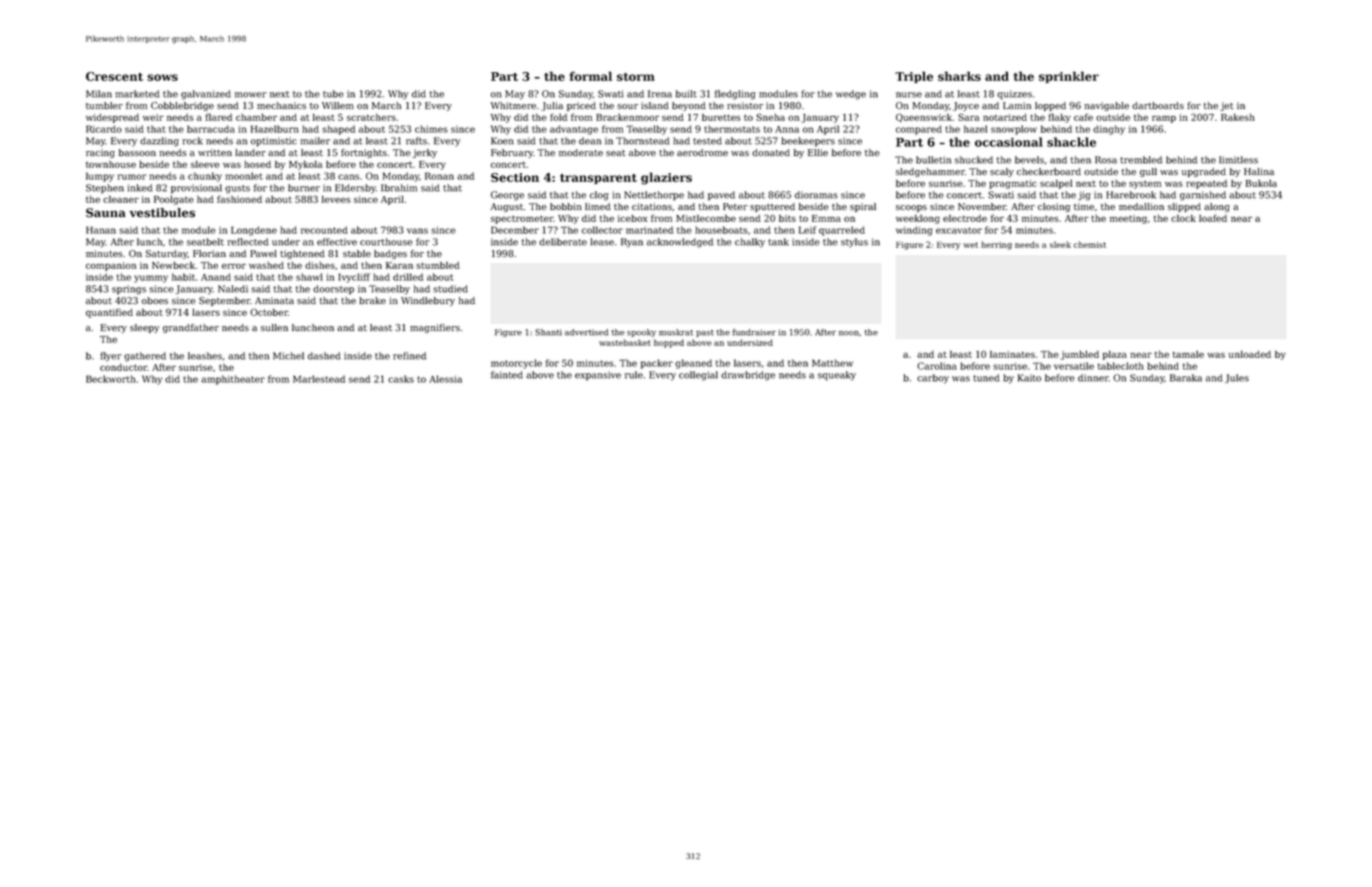 The width and height of the screenshot is (1372, 887). What do you see at coordinates (581, 106) in the screenshot?
I see `priced` at bounding box center [581, 106].
